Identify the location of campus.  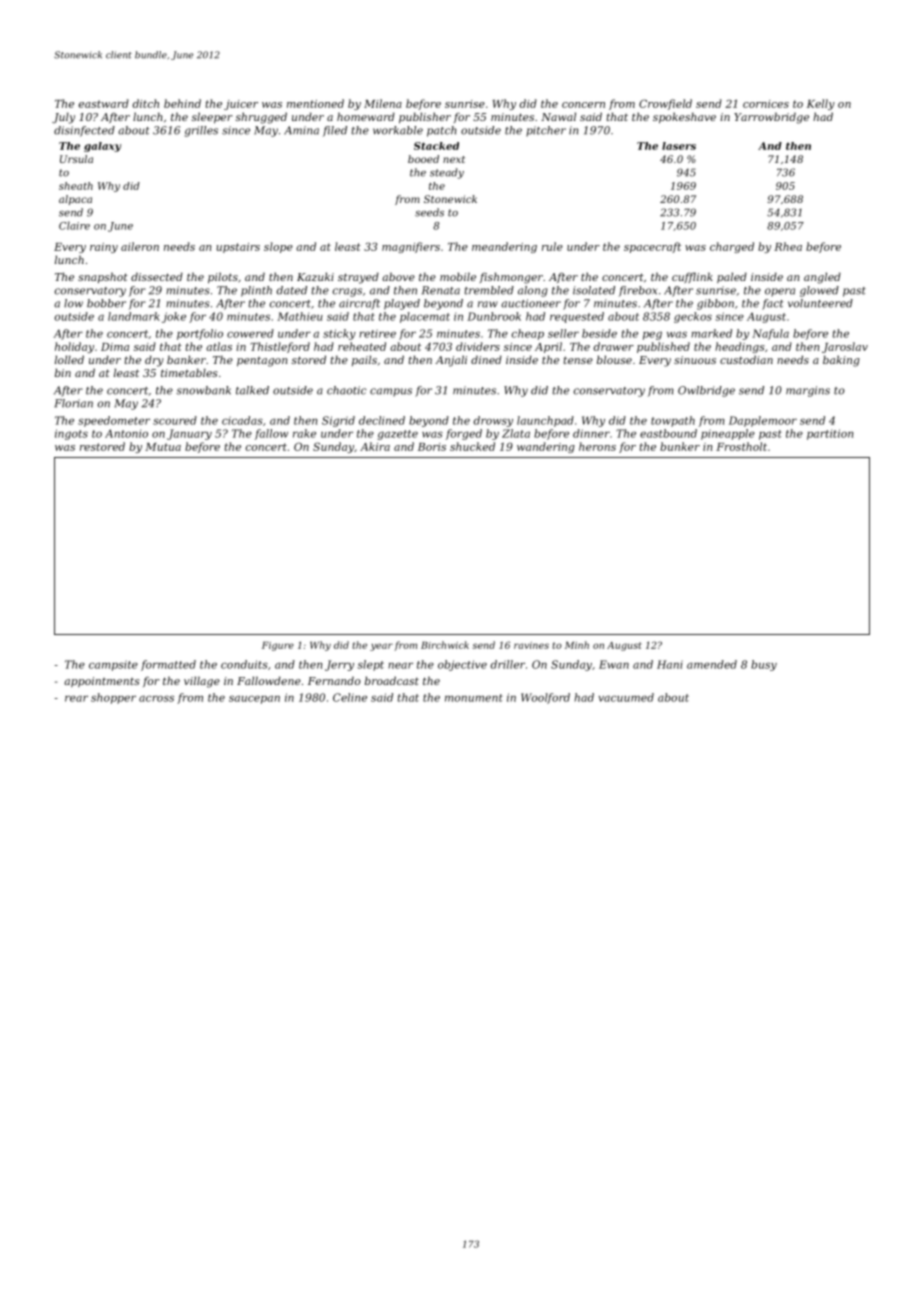
(391, 392).
